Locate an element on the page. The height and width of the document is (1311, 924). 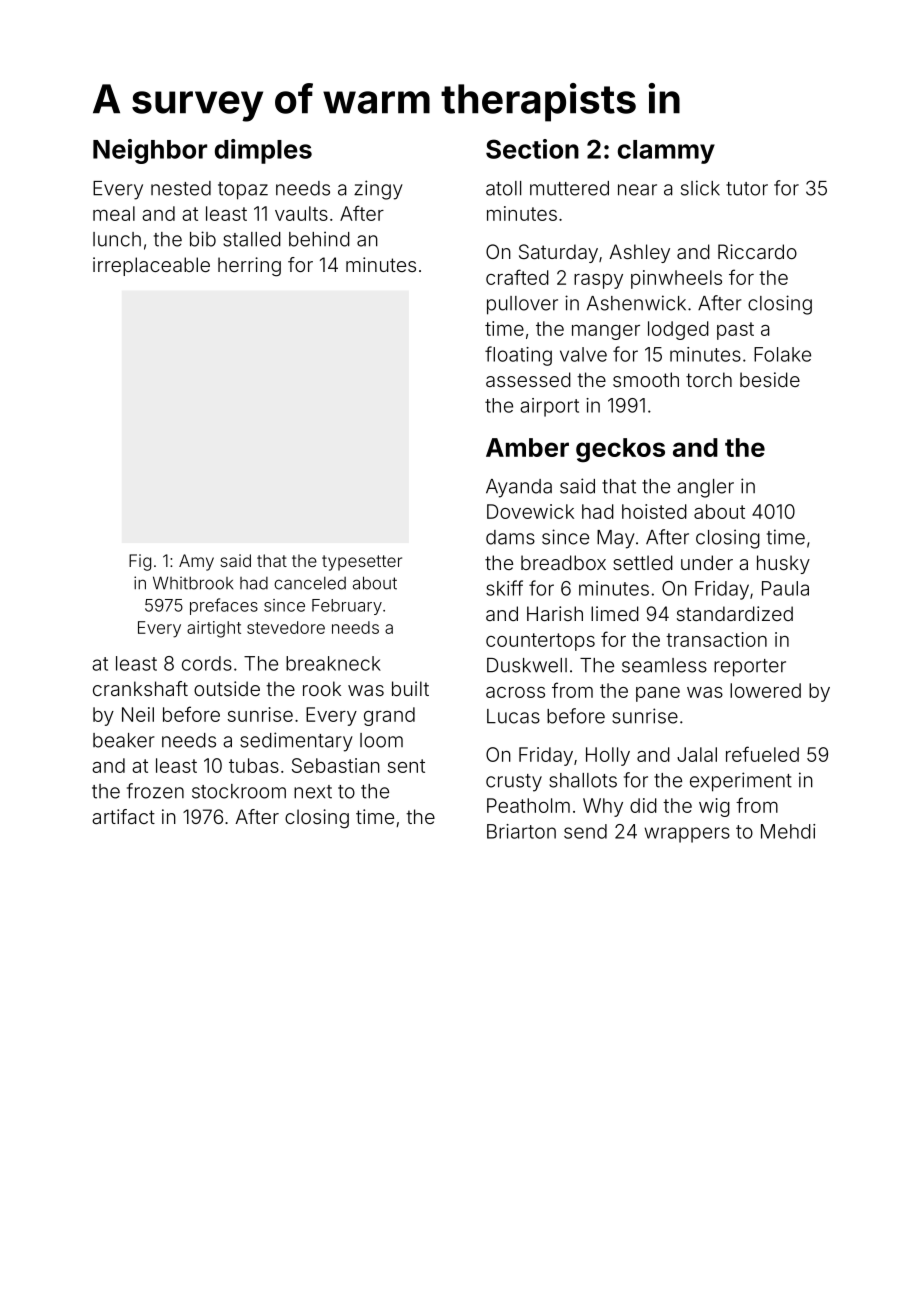
Briarton is located at coordinates (521, 831).
